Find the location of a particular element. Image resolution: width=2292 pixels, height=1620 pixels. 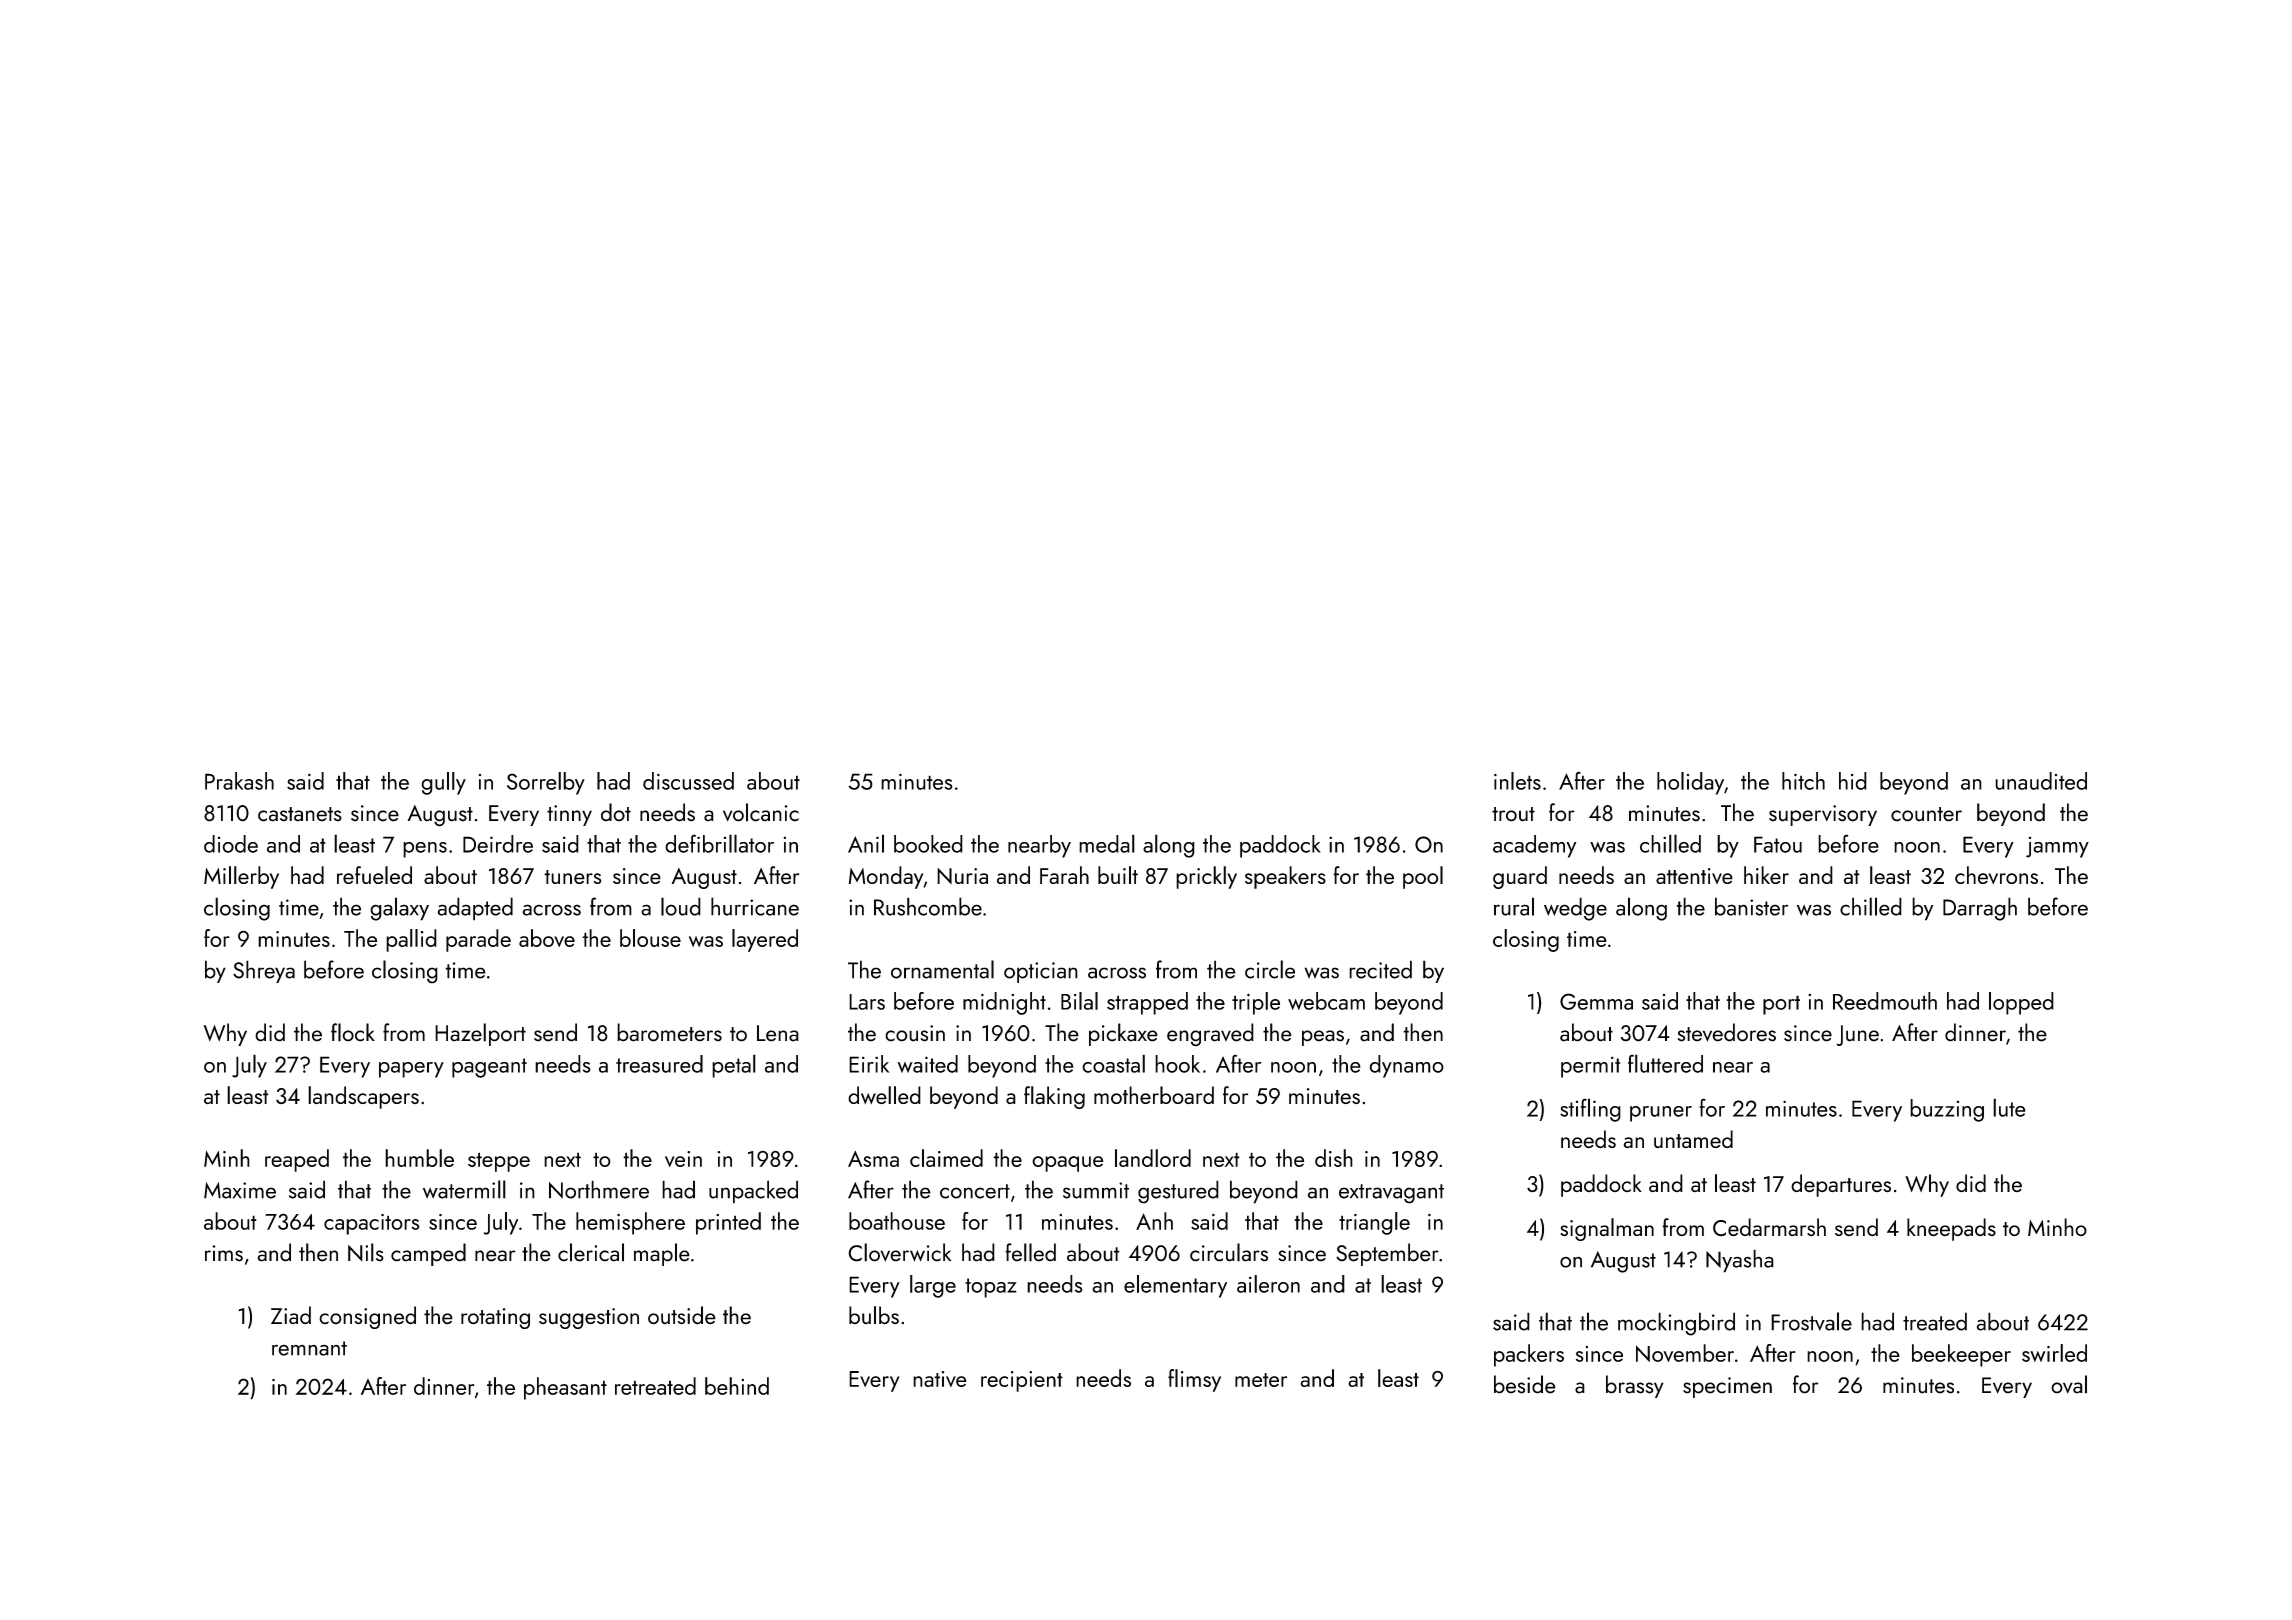

recipient is located at coordinates (1022, 1381).
